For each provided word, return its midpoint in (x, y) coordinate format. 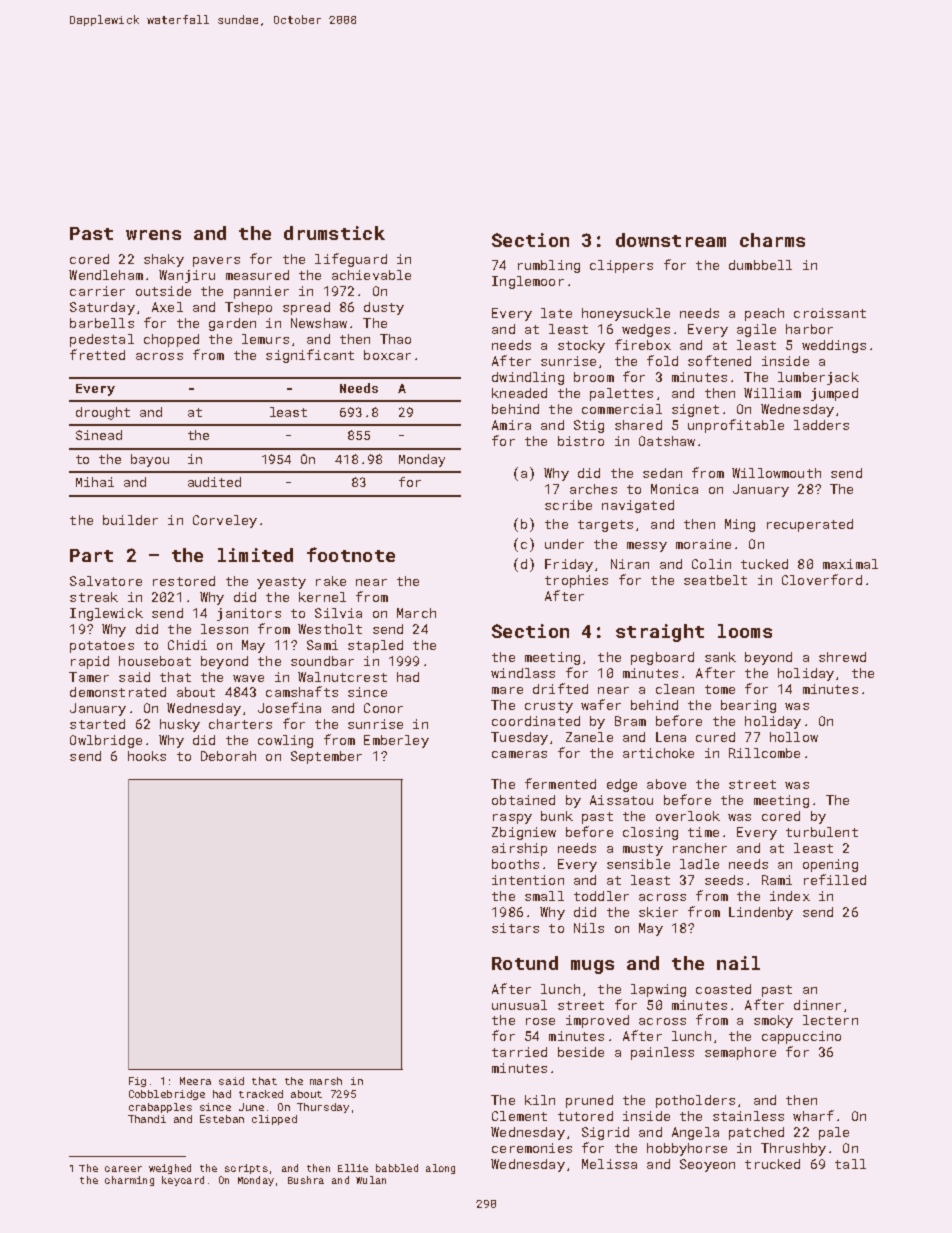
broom (594, 377)
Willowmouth (776, 473)
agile (756, 330)
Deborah (228, 756)
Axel (167, 307)
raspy (512, 819)
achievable (371, 275)
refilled (835, 879)
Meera (195, 1081)
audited (214, 482)
